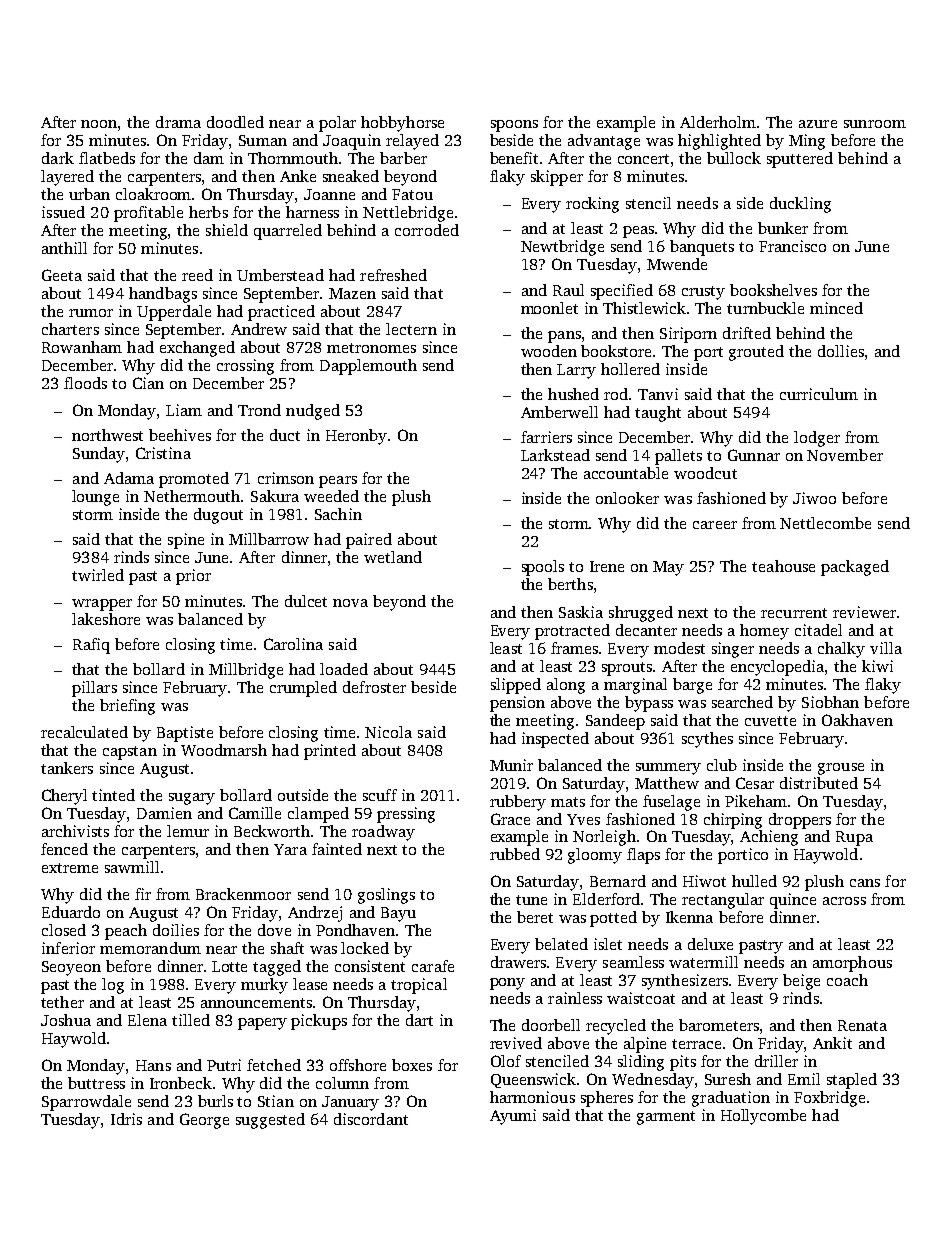 This document has width=952, height=1233. I want to click on Gunnar, so click(754, 455).
